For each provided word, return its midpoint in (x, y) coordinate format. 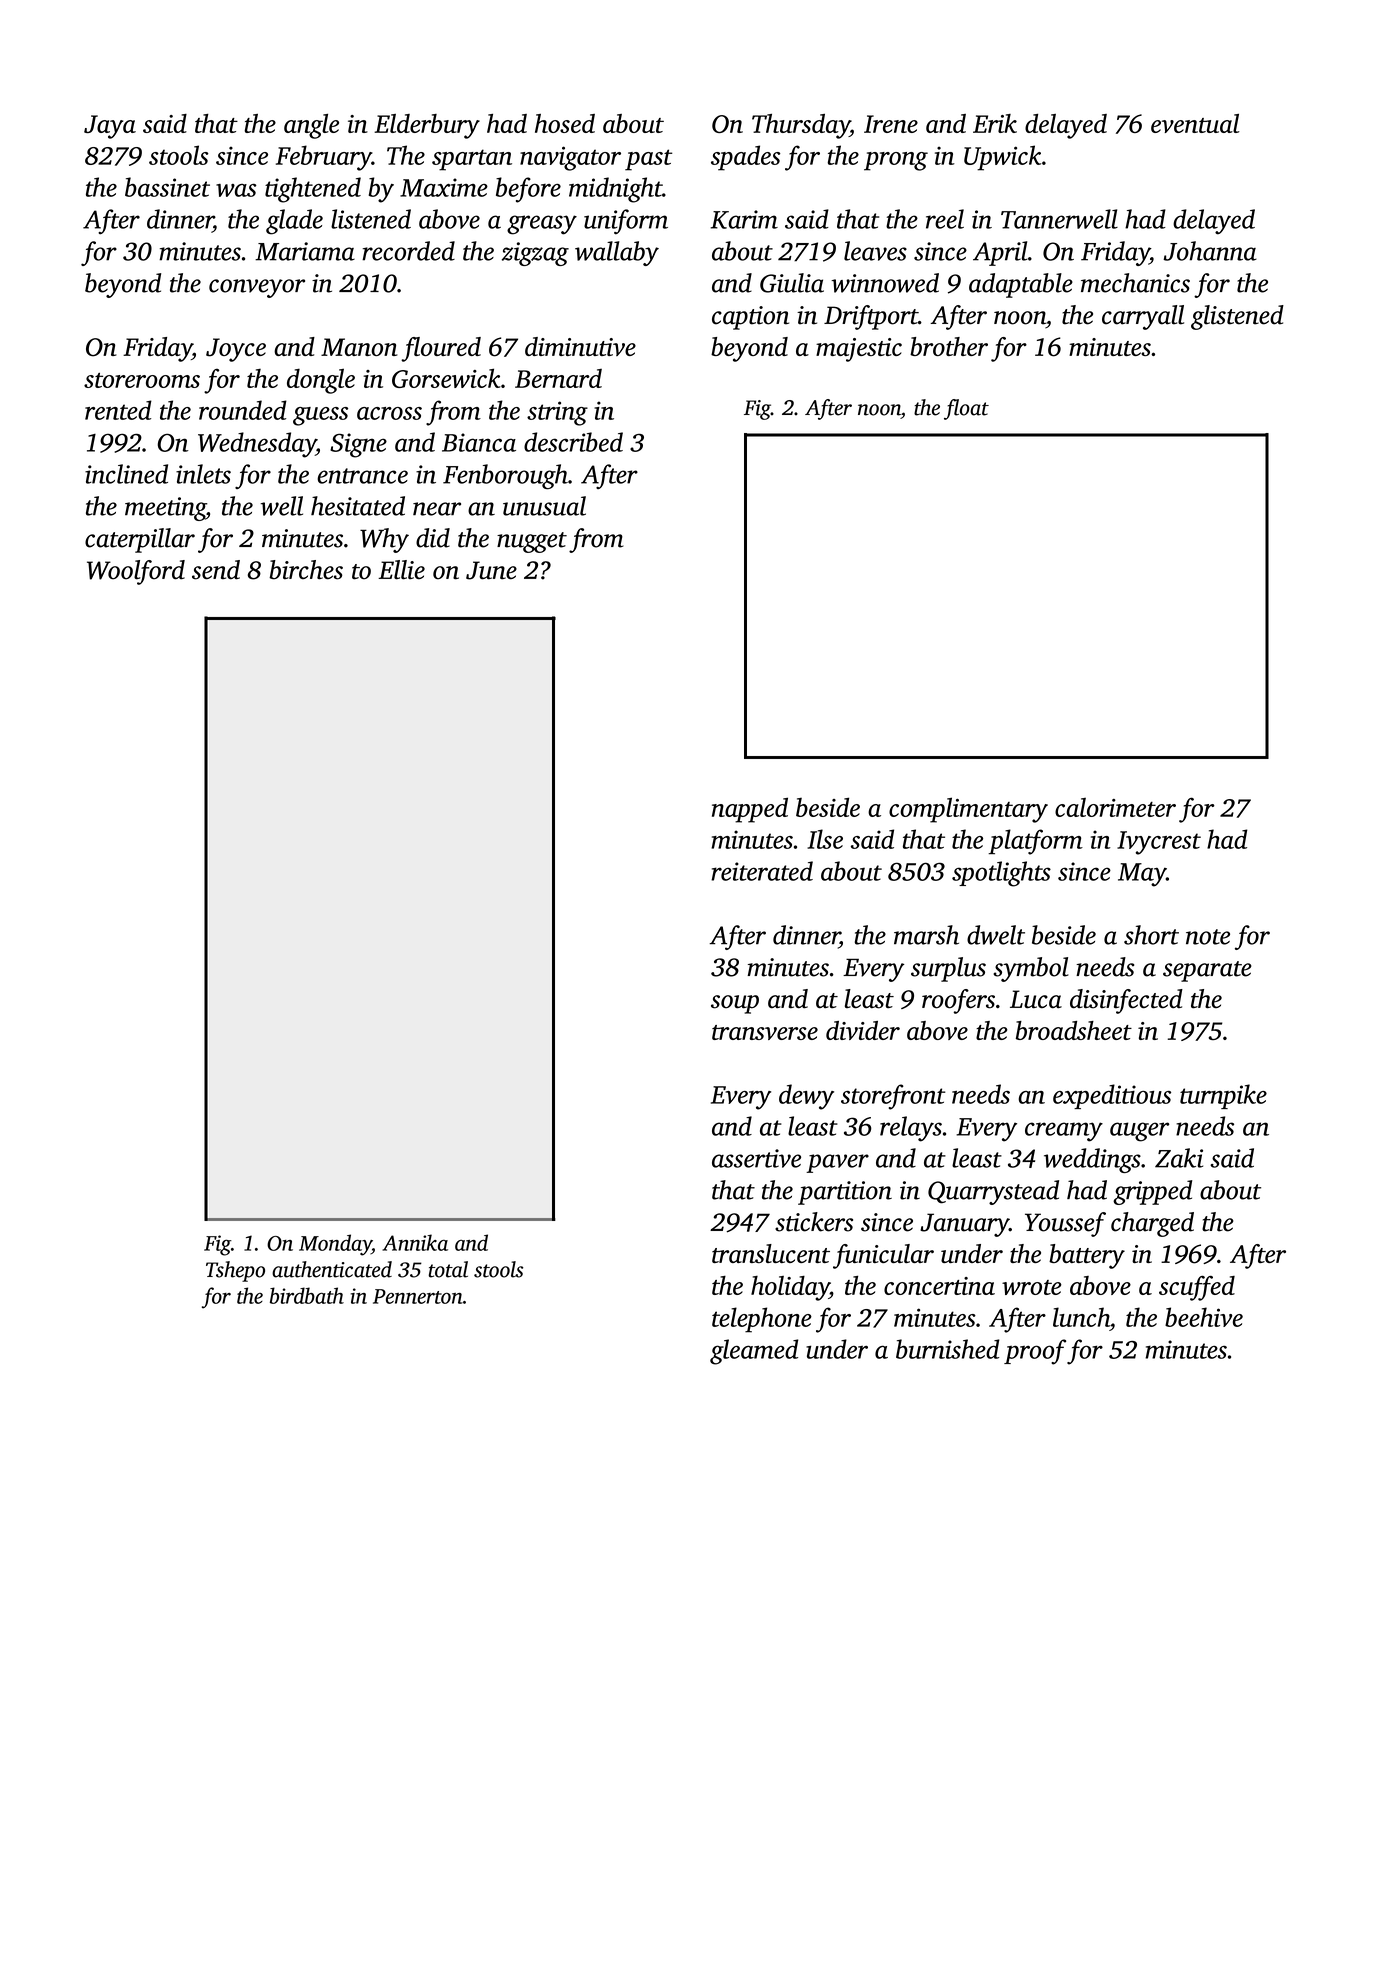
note (1208, 937)
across (389, 413)
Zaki (1179, 1158)
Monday (335, 1245)
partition (845, 1193)
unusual (544, 506)
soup (735, 1004)
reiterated (762, 871)
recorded (408, 251)
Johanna (1210, 251)
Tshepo (235, 1271)
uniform (626, 222)
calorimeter (1115, 807)
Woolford (136, 572)
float (966, 409)
